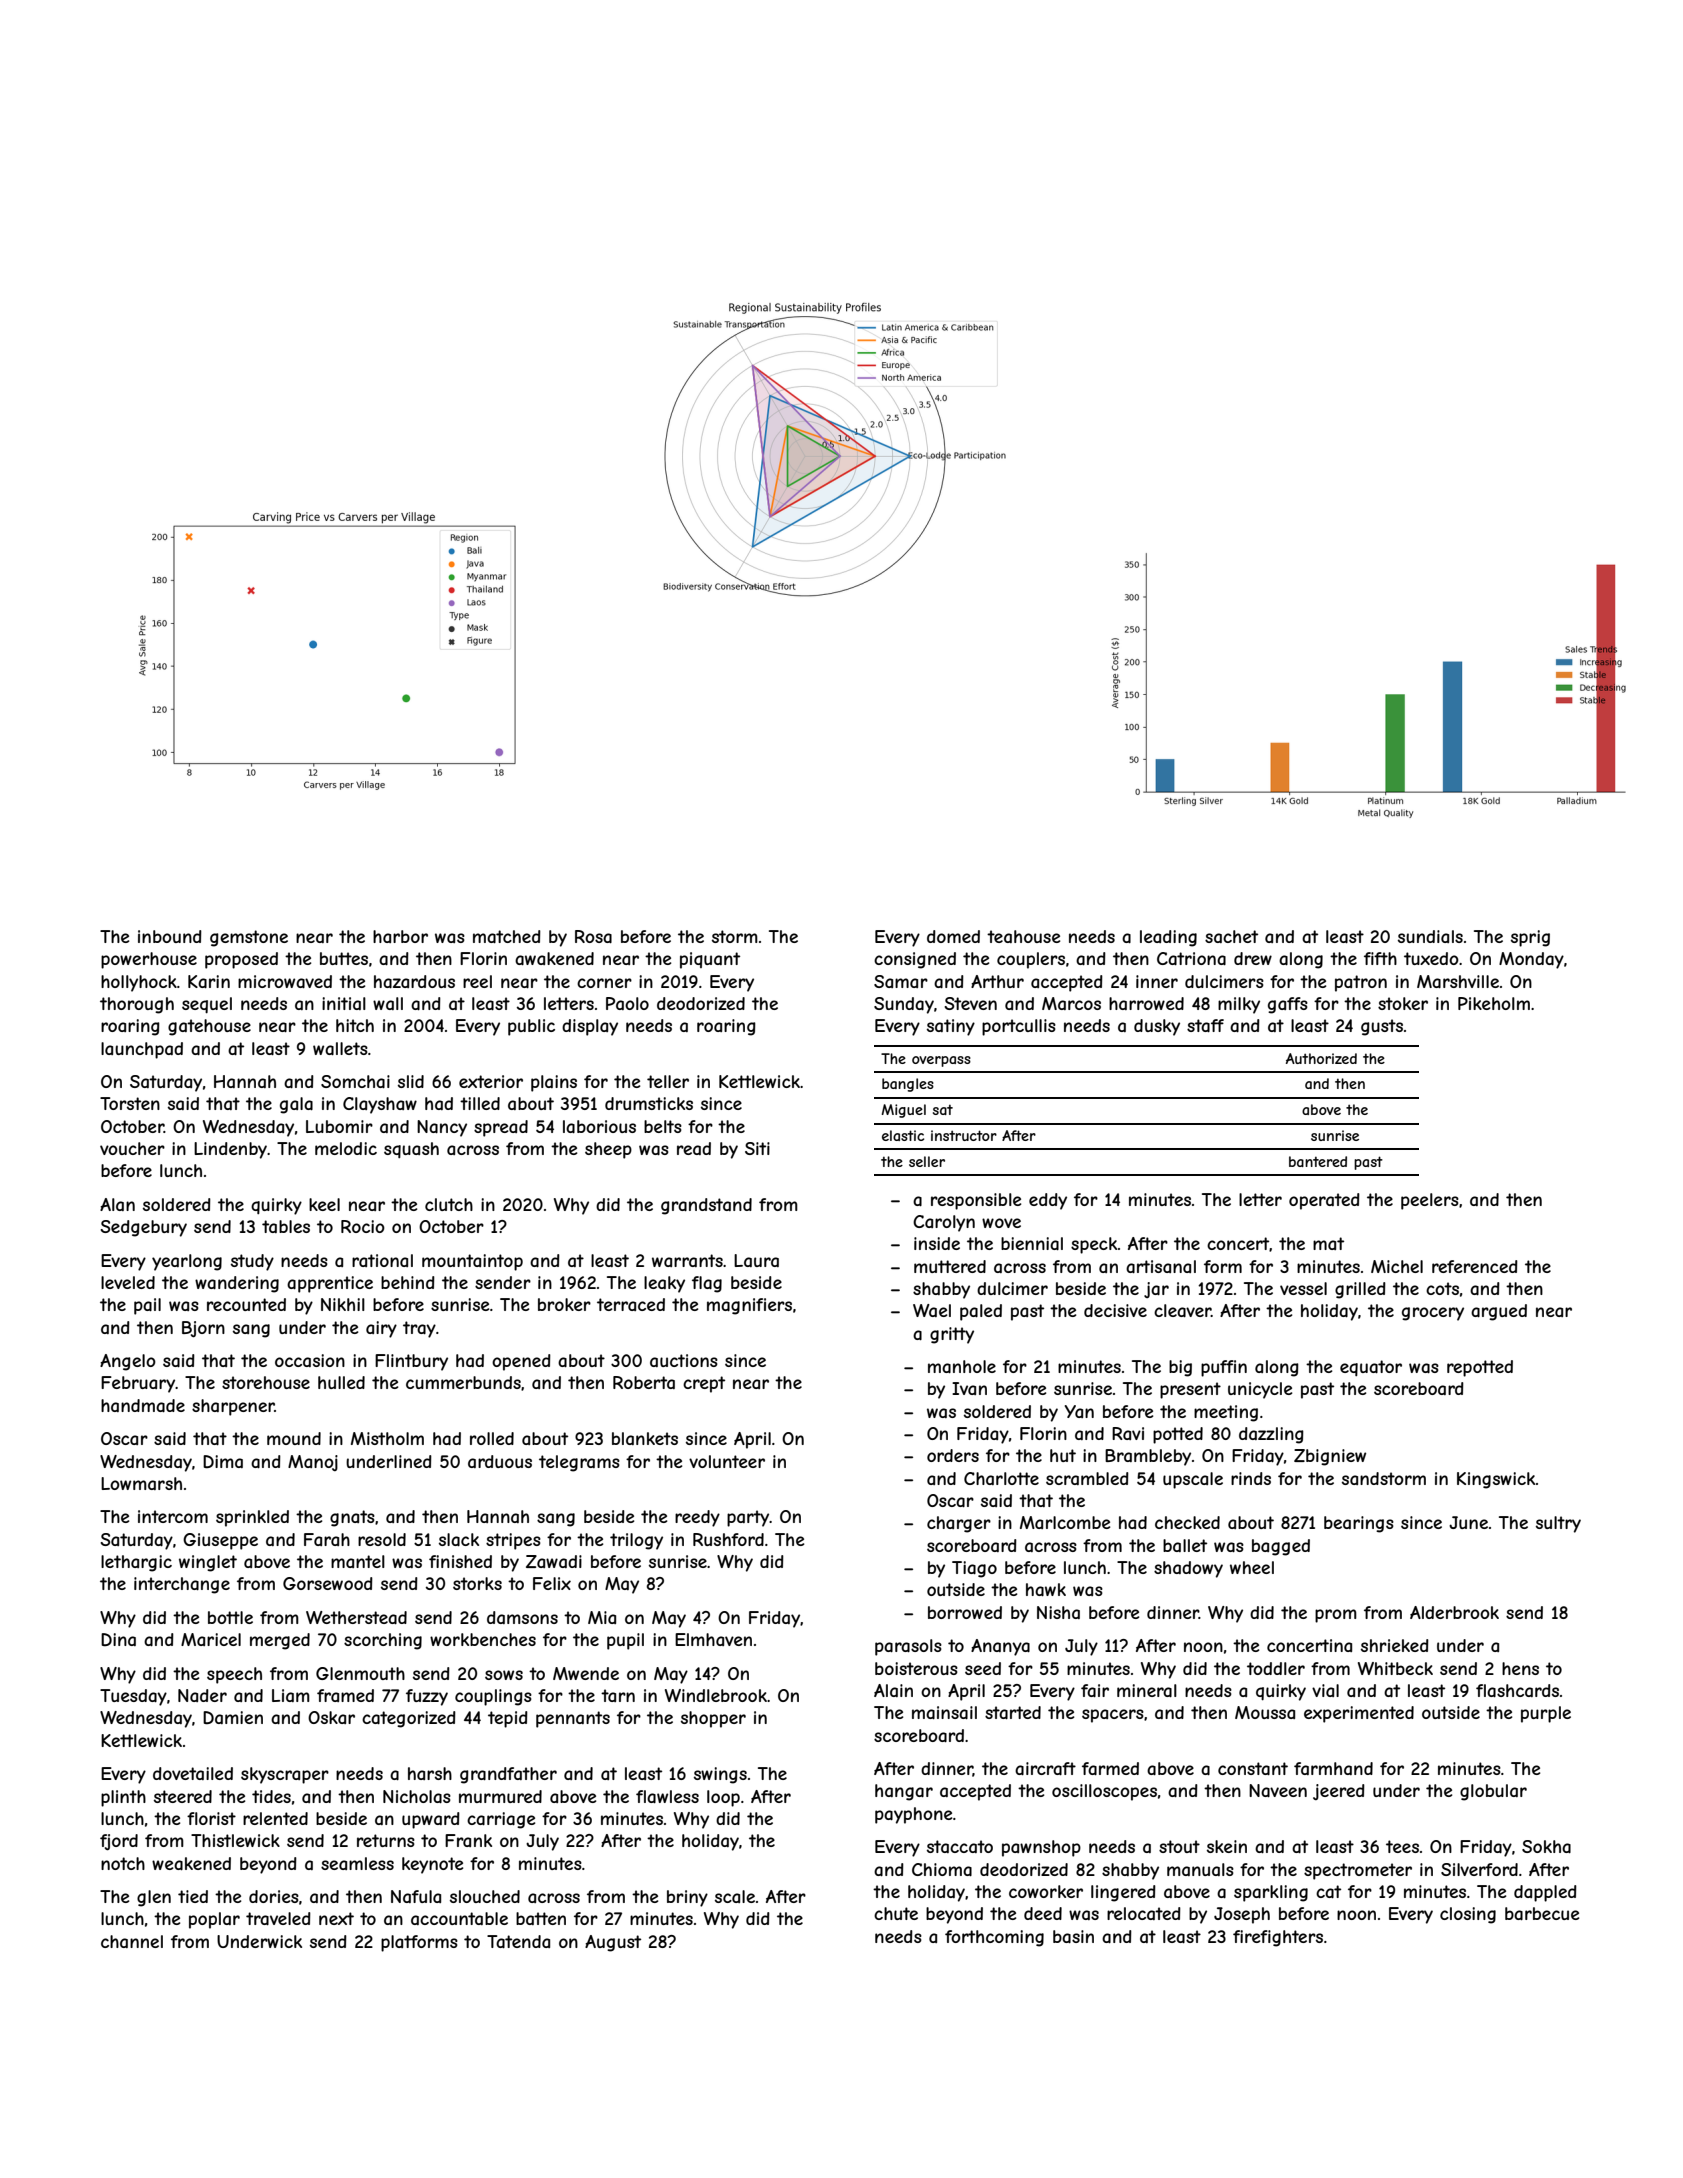 The image size is (1683, 2178). Describe the element at coordinates (132, 1941) in the screenshot. I see `channel` at that location.
